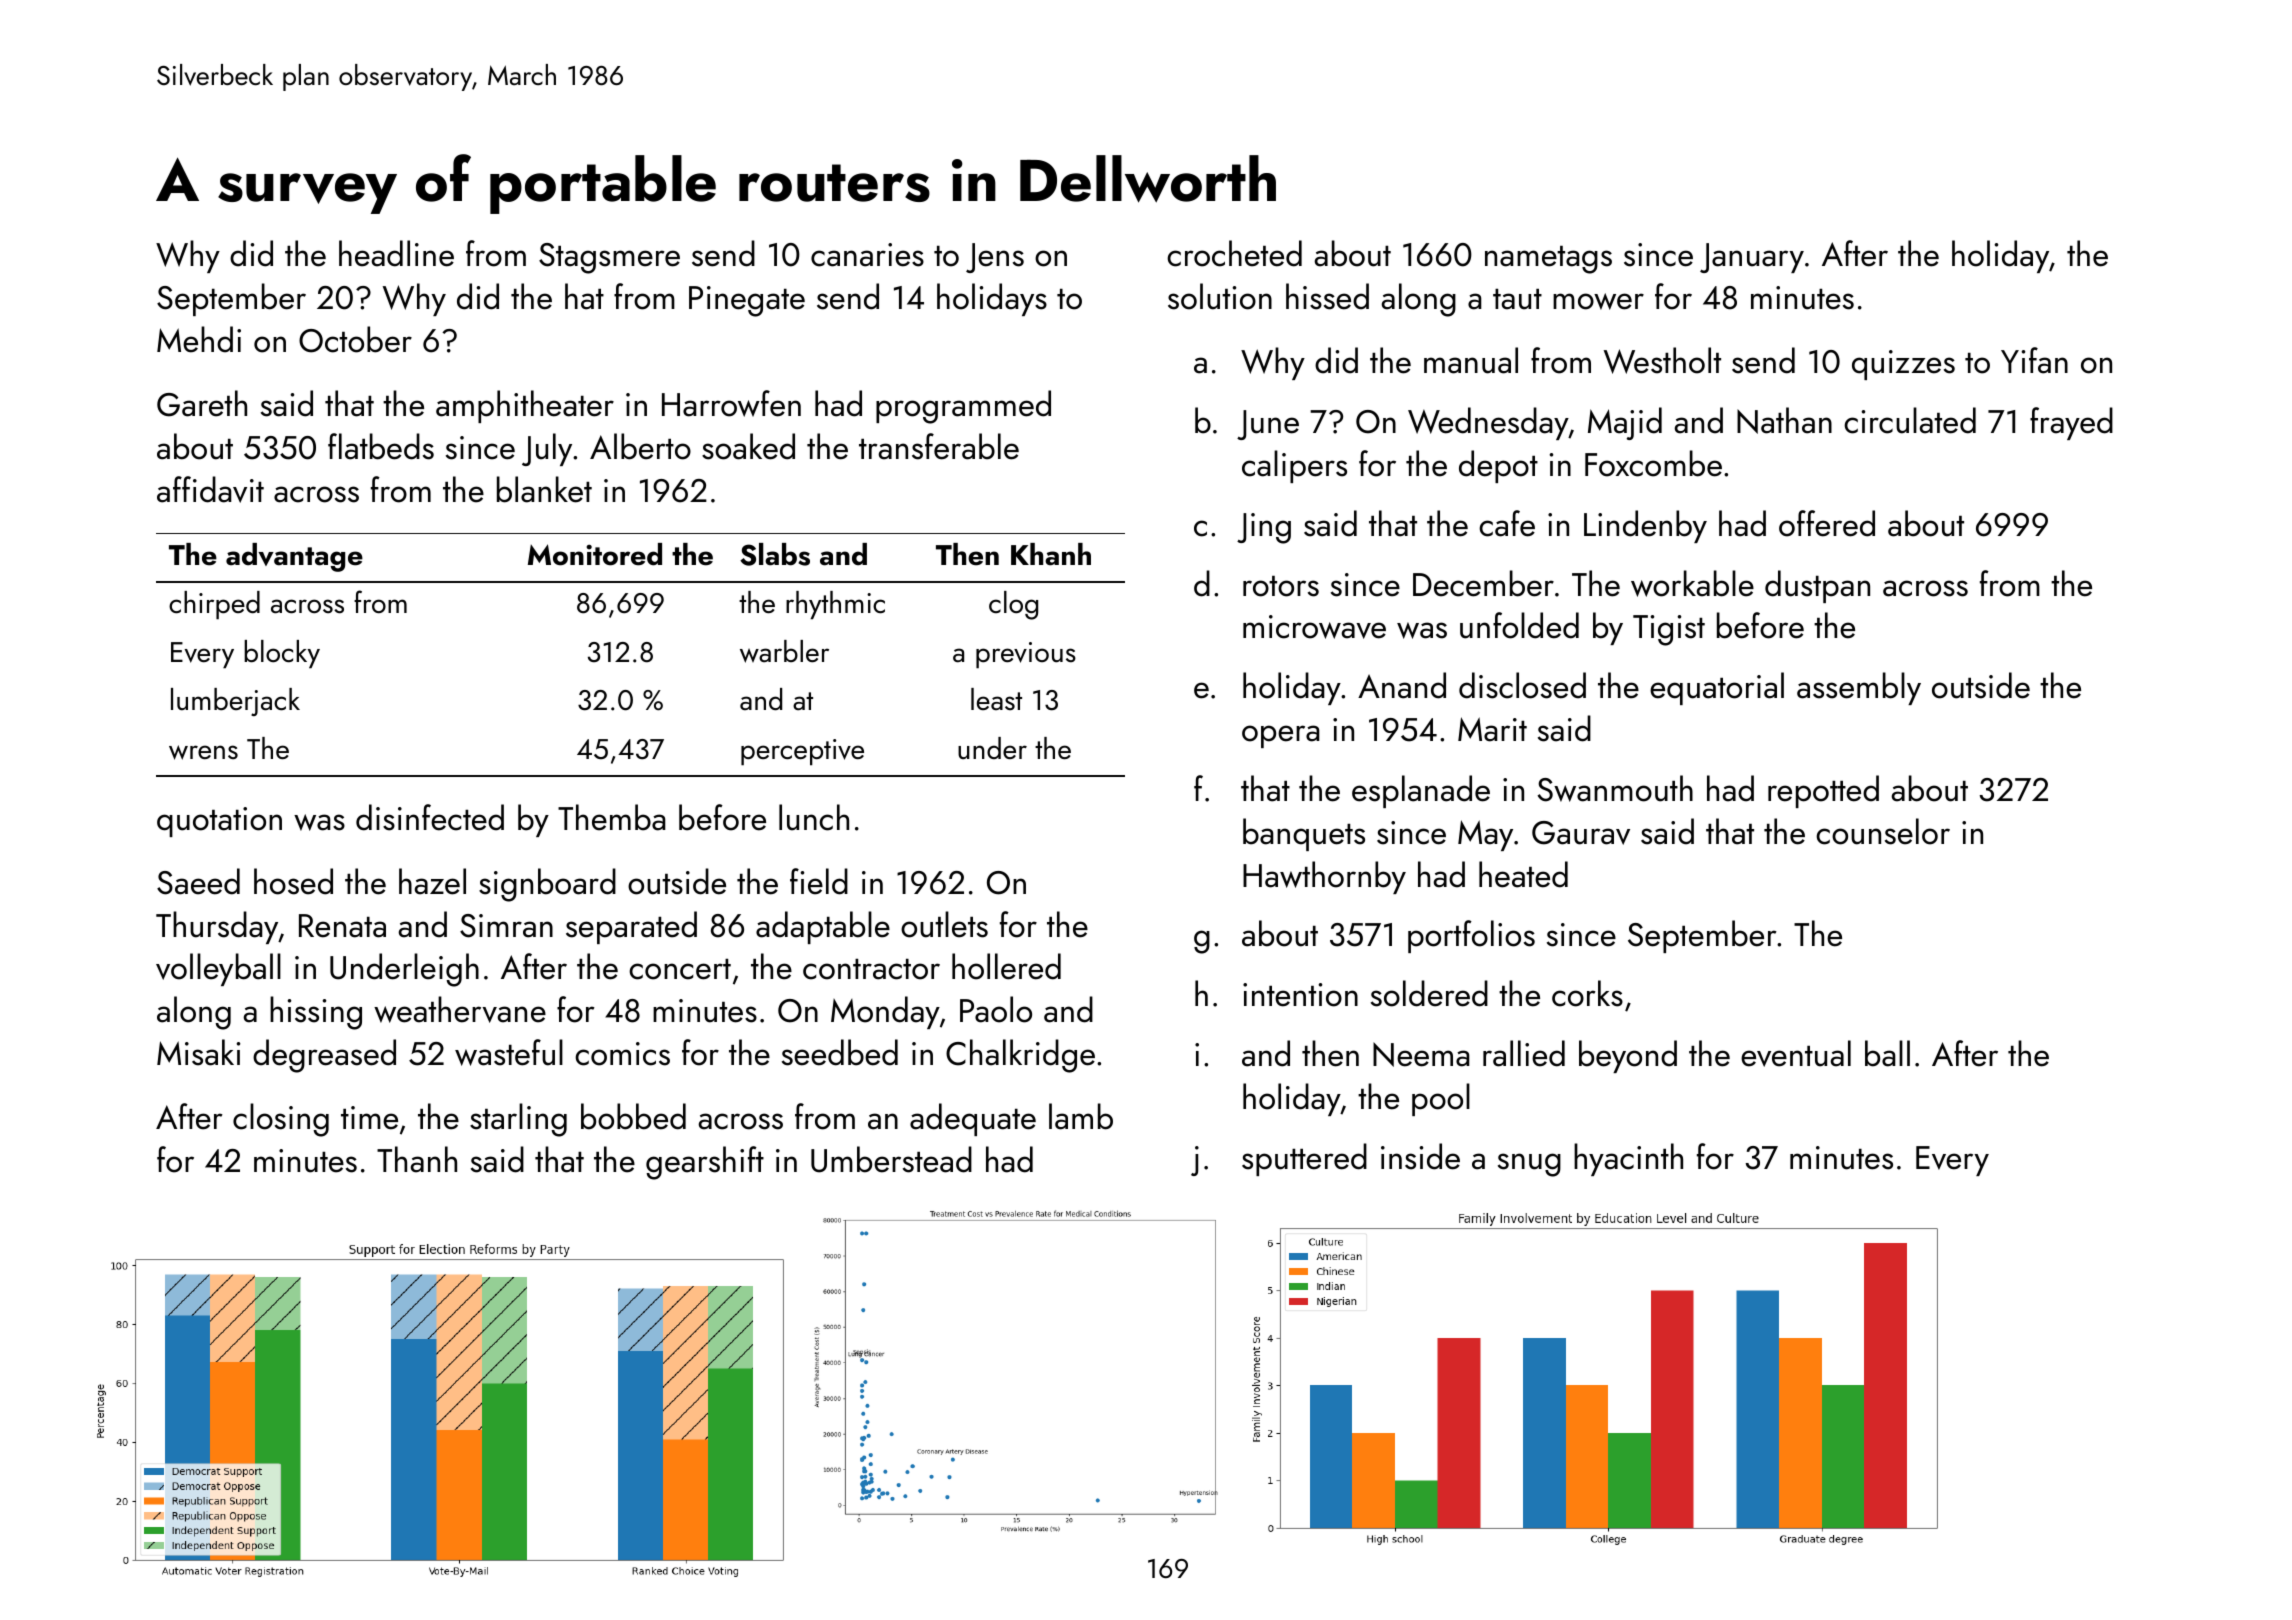 The width and height of the screenshot is (2292, 1620). What do you see at coordinates (1581, 833) in the screenshot?
I see `Gaurav` at bounding box center [1581, 833].
